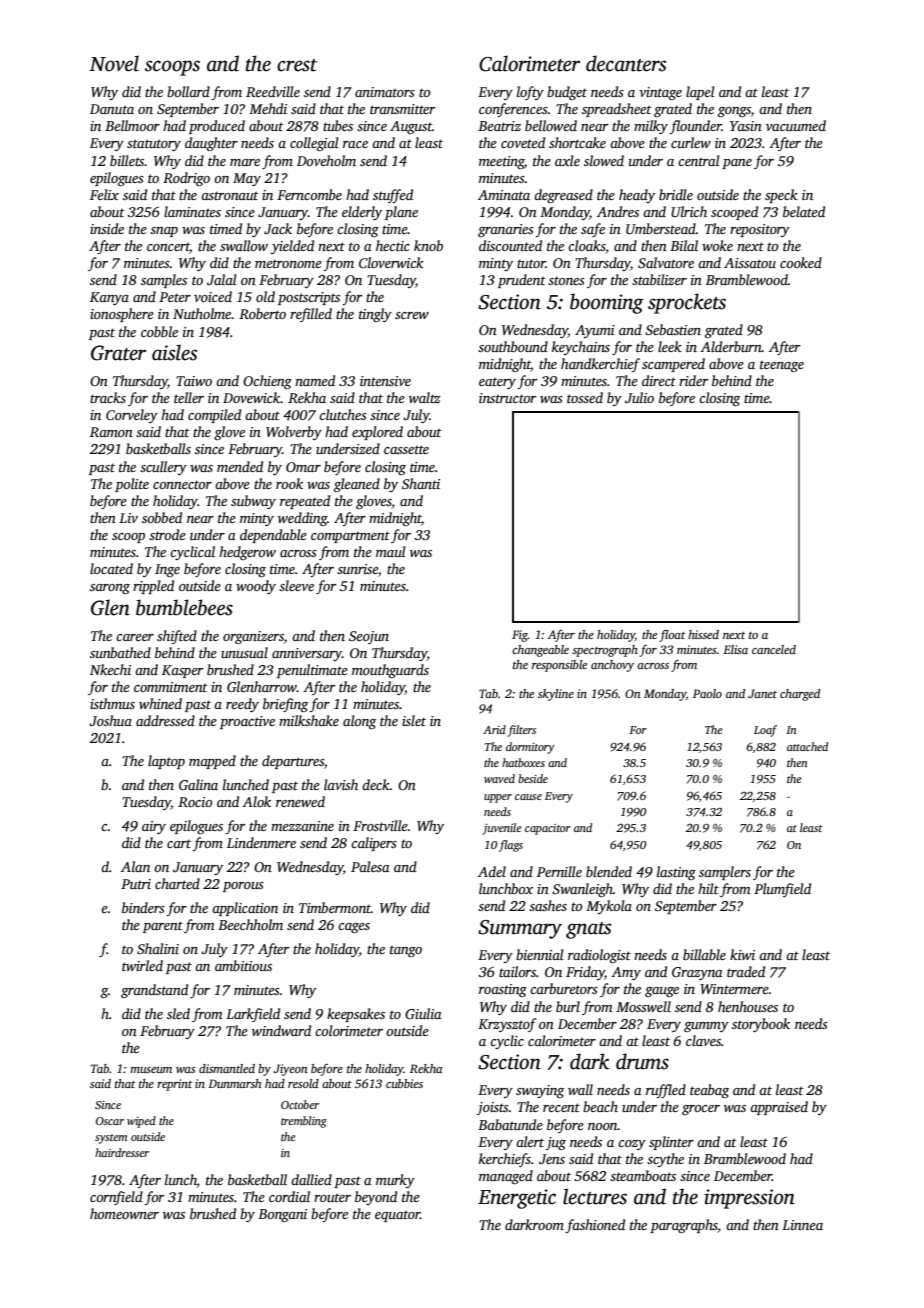  What do you see at coordinates (595, 1226) in the image?
I see `fashioned` at bounding box center [595, 1226].
